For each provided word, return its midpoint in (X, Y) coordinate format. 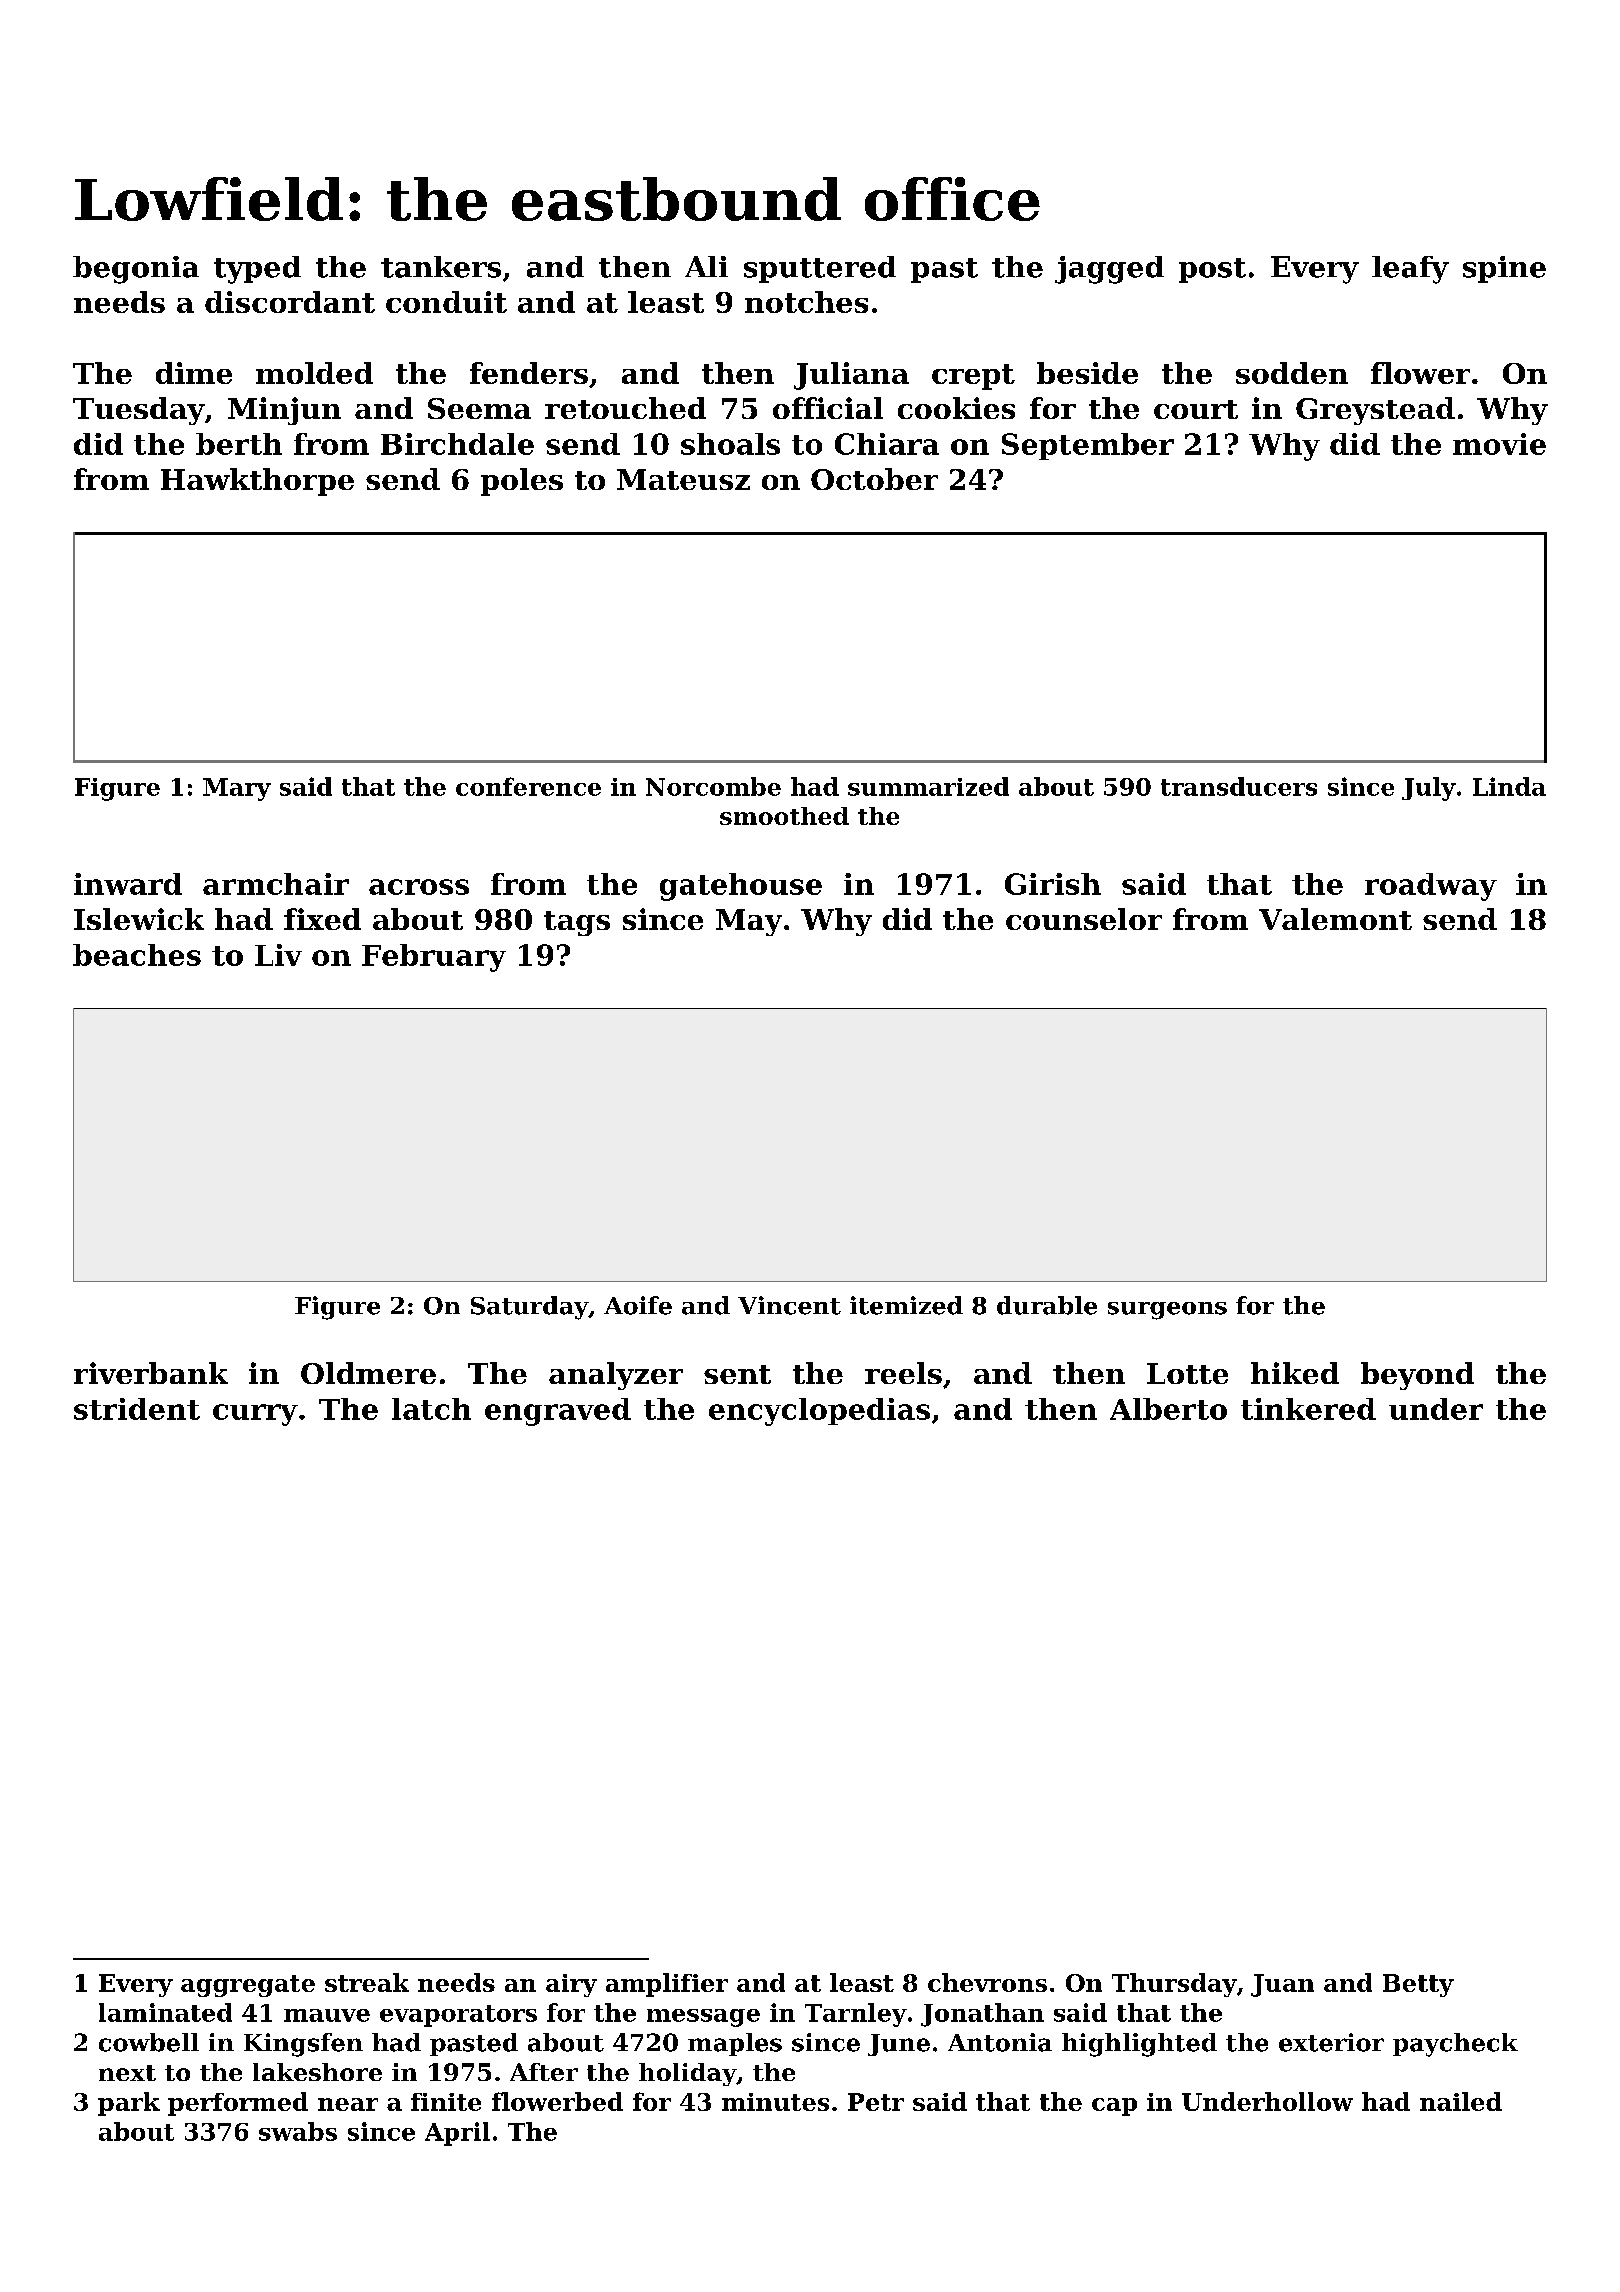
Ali (706, 266)
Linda (1509, 786)
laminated (165, 2012)
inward (128, 884)
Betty (1418, 1985)
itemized (906, 1305)
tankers (441, 267)
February (434, 958)
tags (577, 923)
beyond (1417, 1376)
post (1212, 270)
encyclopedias (819, 1412)
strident (137, 1409)
